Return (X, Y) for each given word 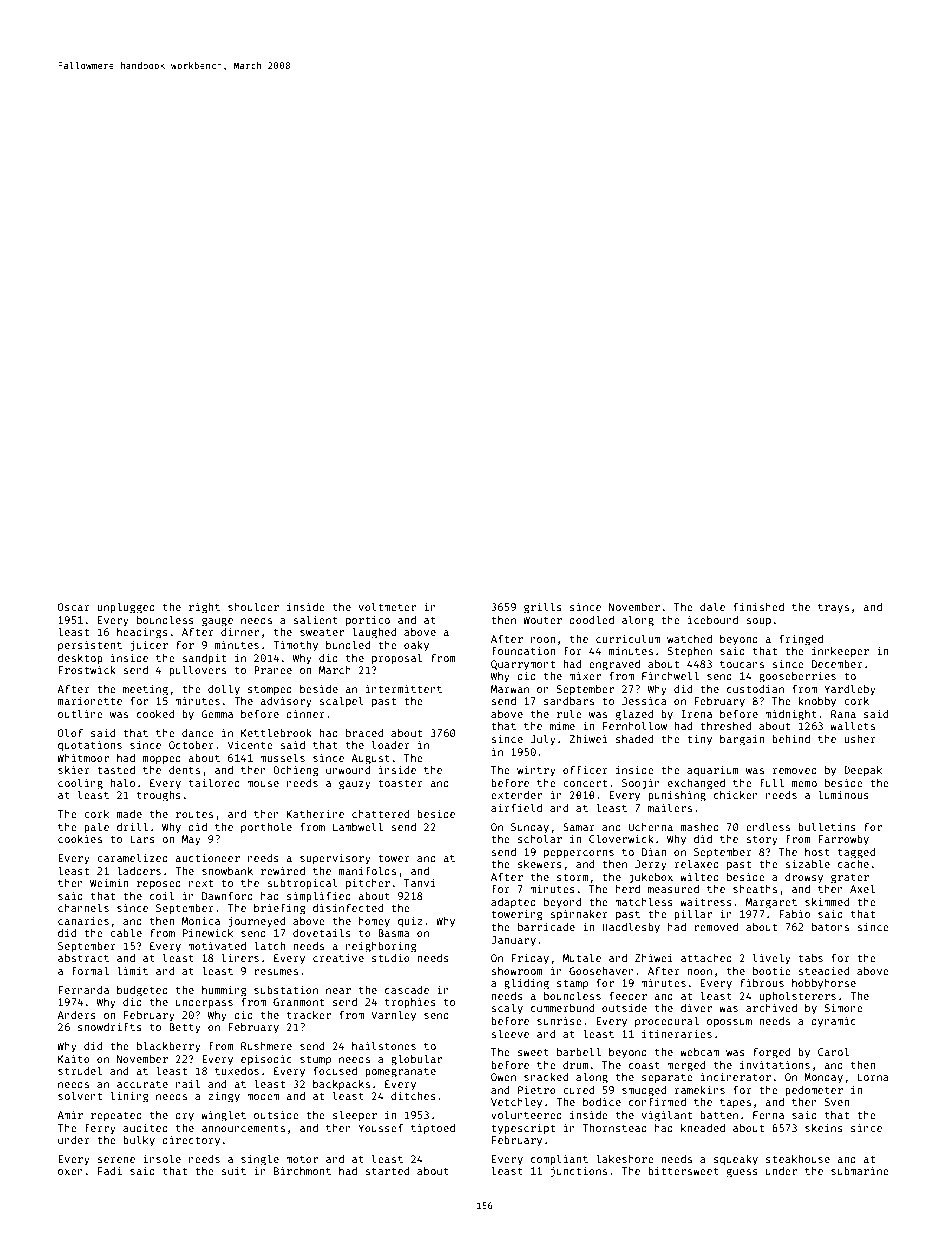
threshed (725, 726)
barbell (579, 1051)
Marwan (510, 689)
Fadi (110, 1170)
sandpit (204, 658)
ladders (139, 870)
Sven (837, 1102)
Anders (76, 1015)
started (387, 1171)
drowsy (804, 878)
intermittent (404, 688)
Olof (70, 732)
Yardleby (850, 689)
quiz (410, 921)
